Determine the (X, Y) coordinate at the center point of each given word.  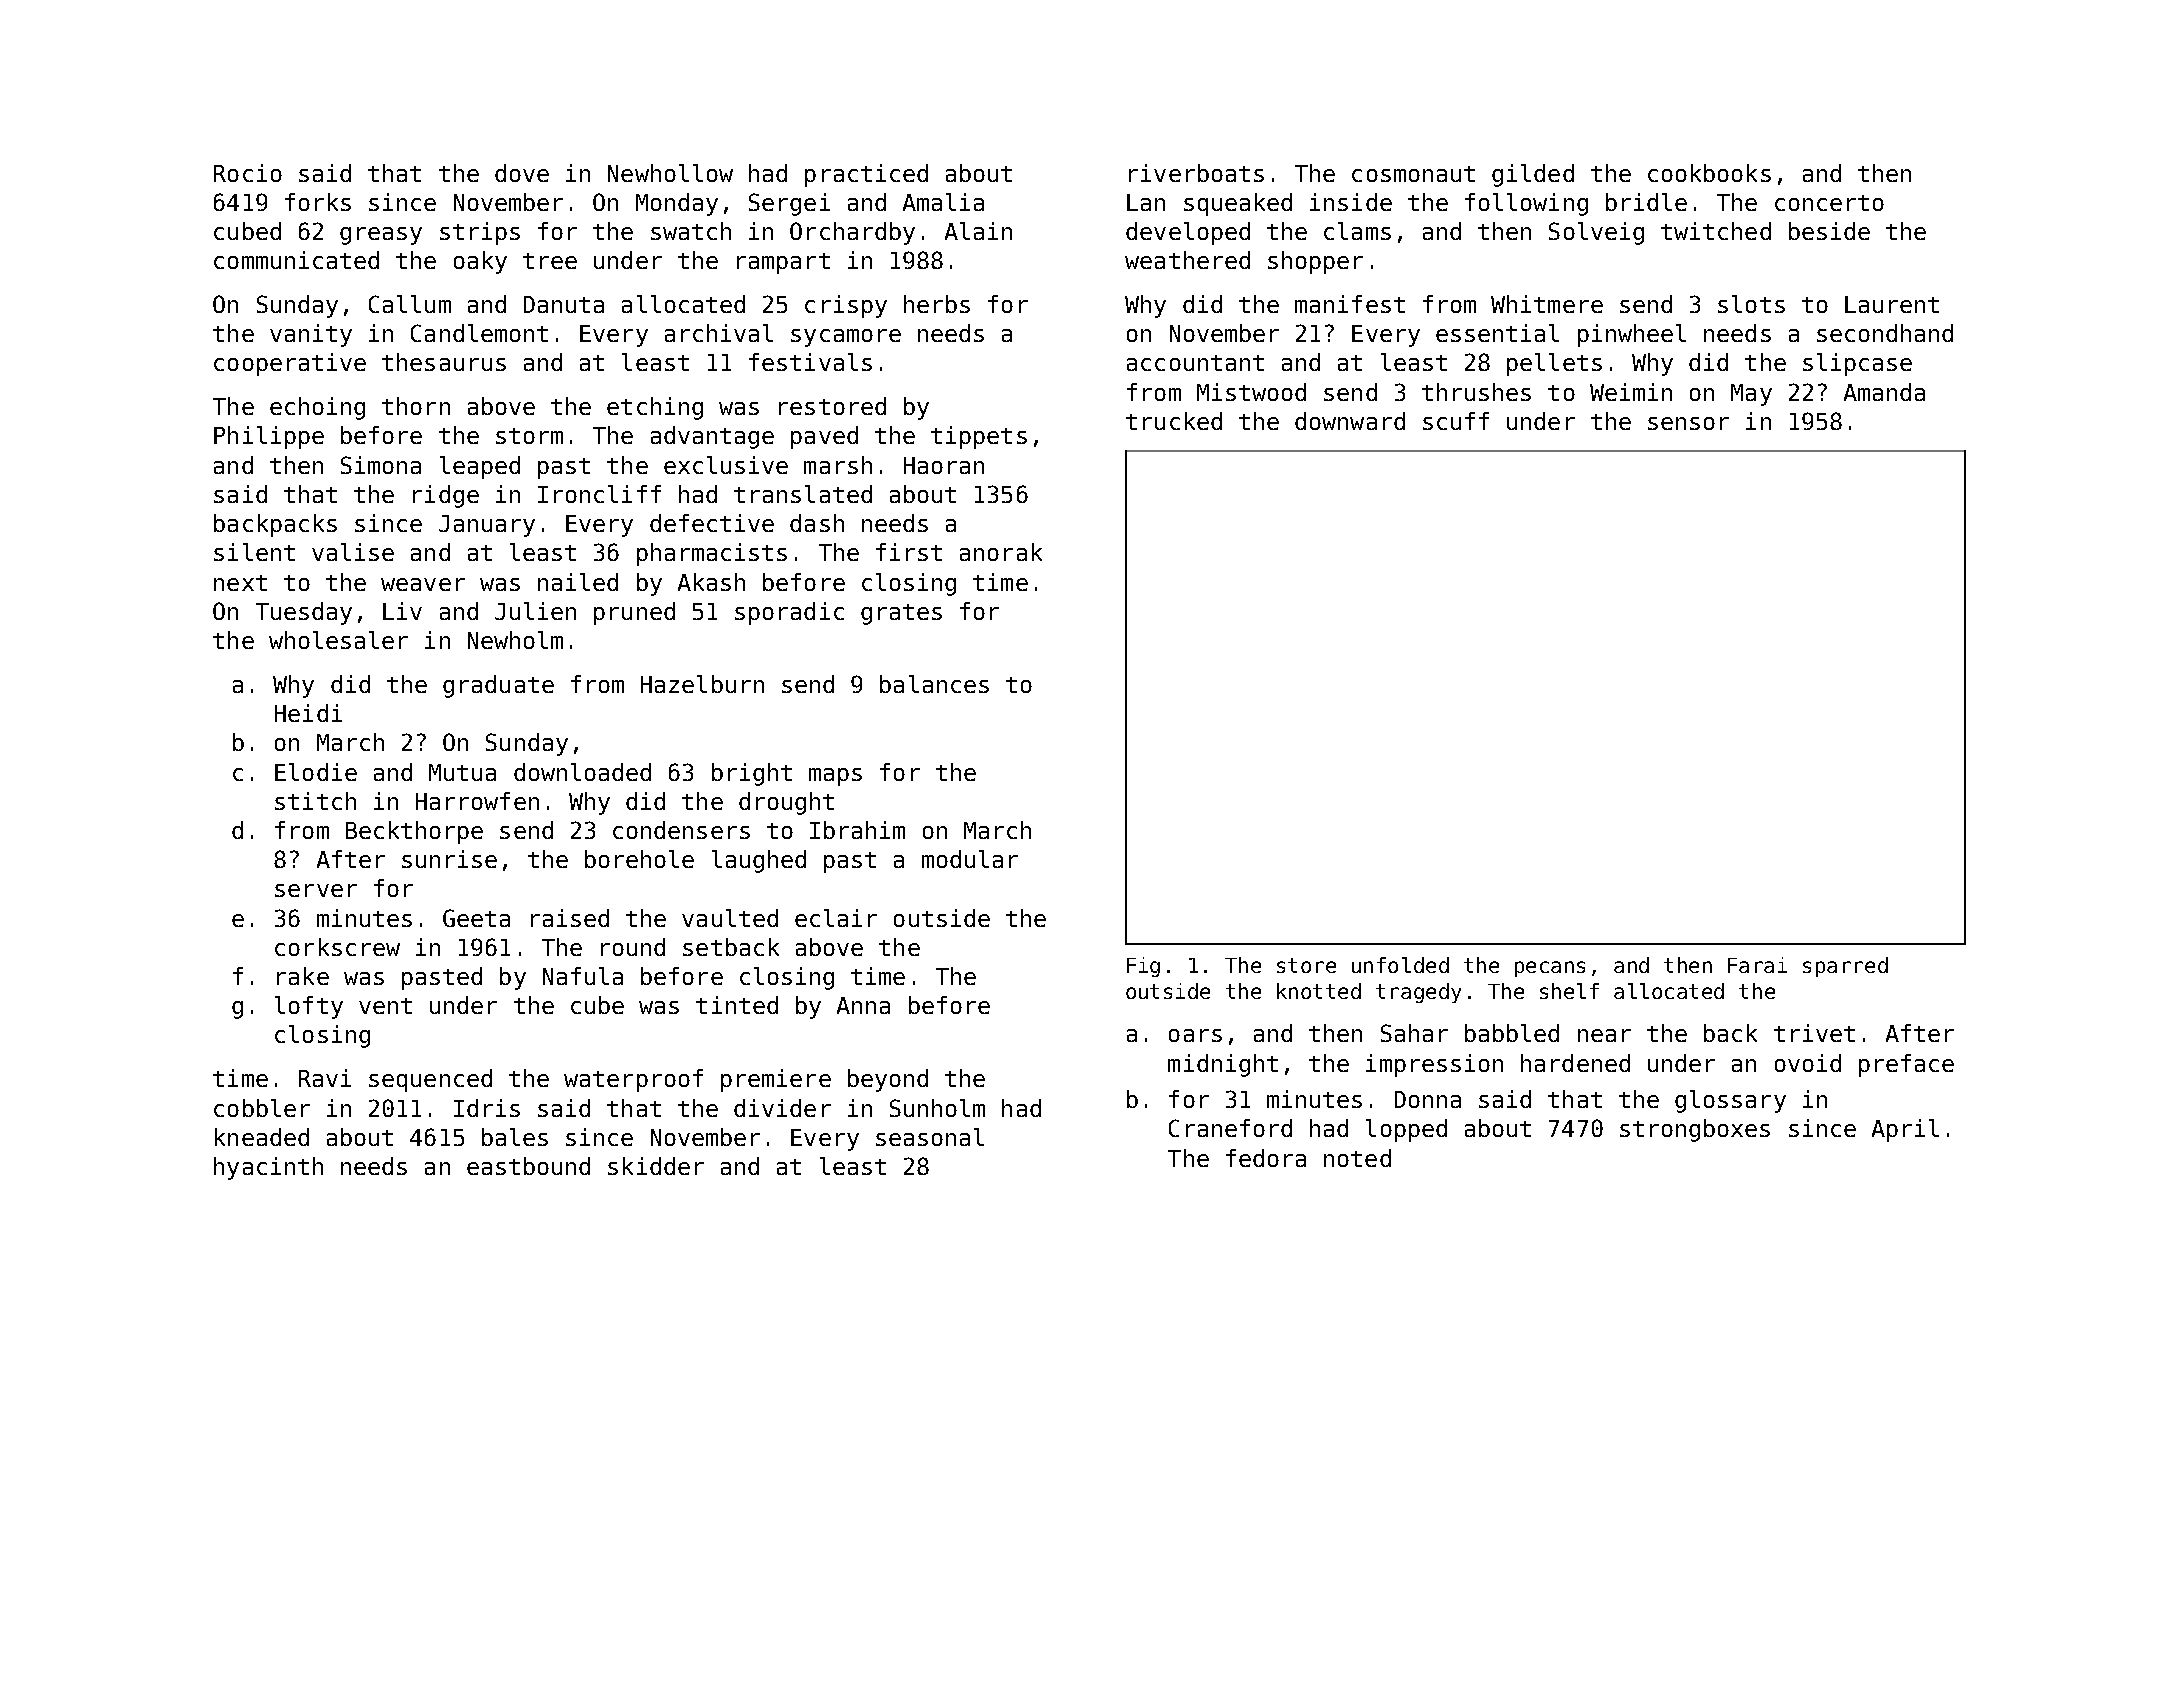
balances (934, 684)
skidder (656, 1166)
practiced (866, 175)
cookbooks (1709, 173)
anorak (1001, 552)
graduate (498, 686)
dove (522, 173)
